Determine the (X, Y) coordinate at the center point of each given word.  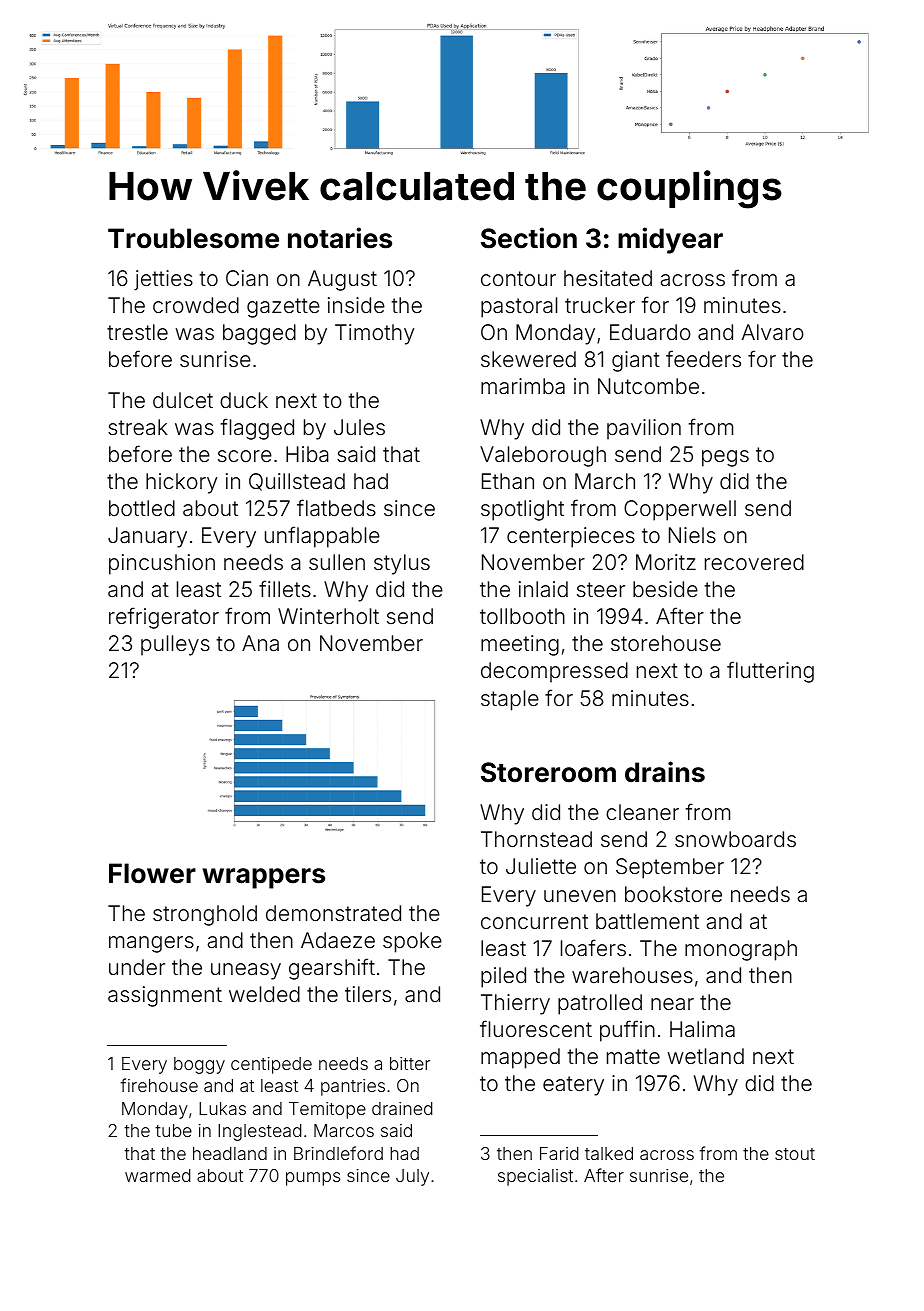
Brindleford (338, 1153)
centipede (271, 1065)
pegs (725, 458)
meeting (520, 645)
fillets (285, 588)
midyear (670, 240)
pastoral (519, 307)
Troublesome (193, 238)
